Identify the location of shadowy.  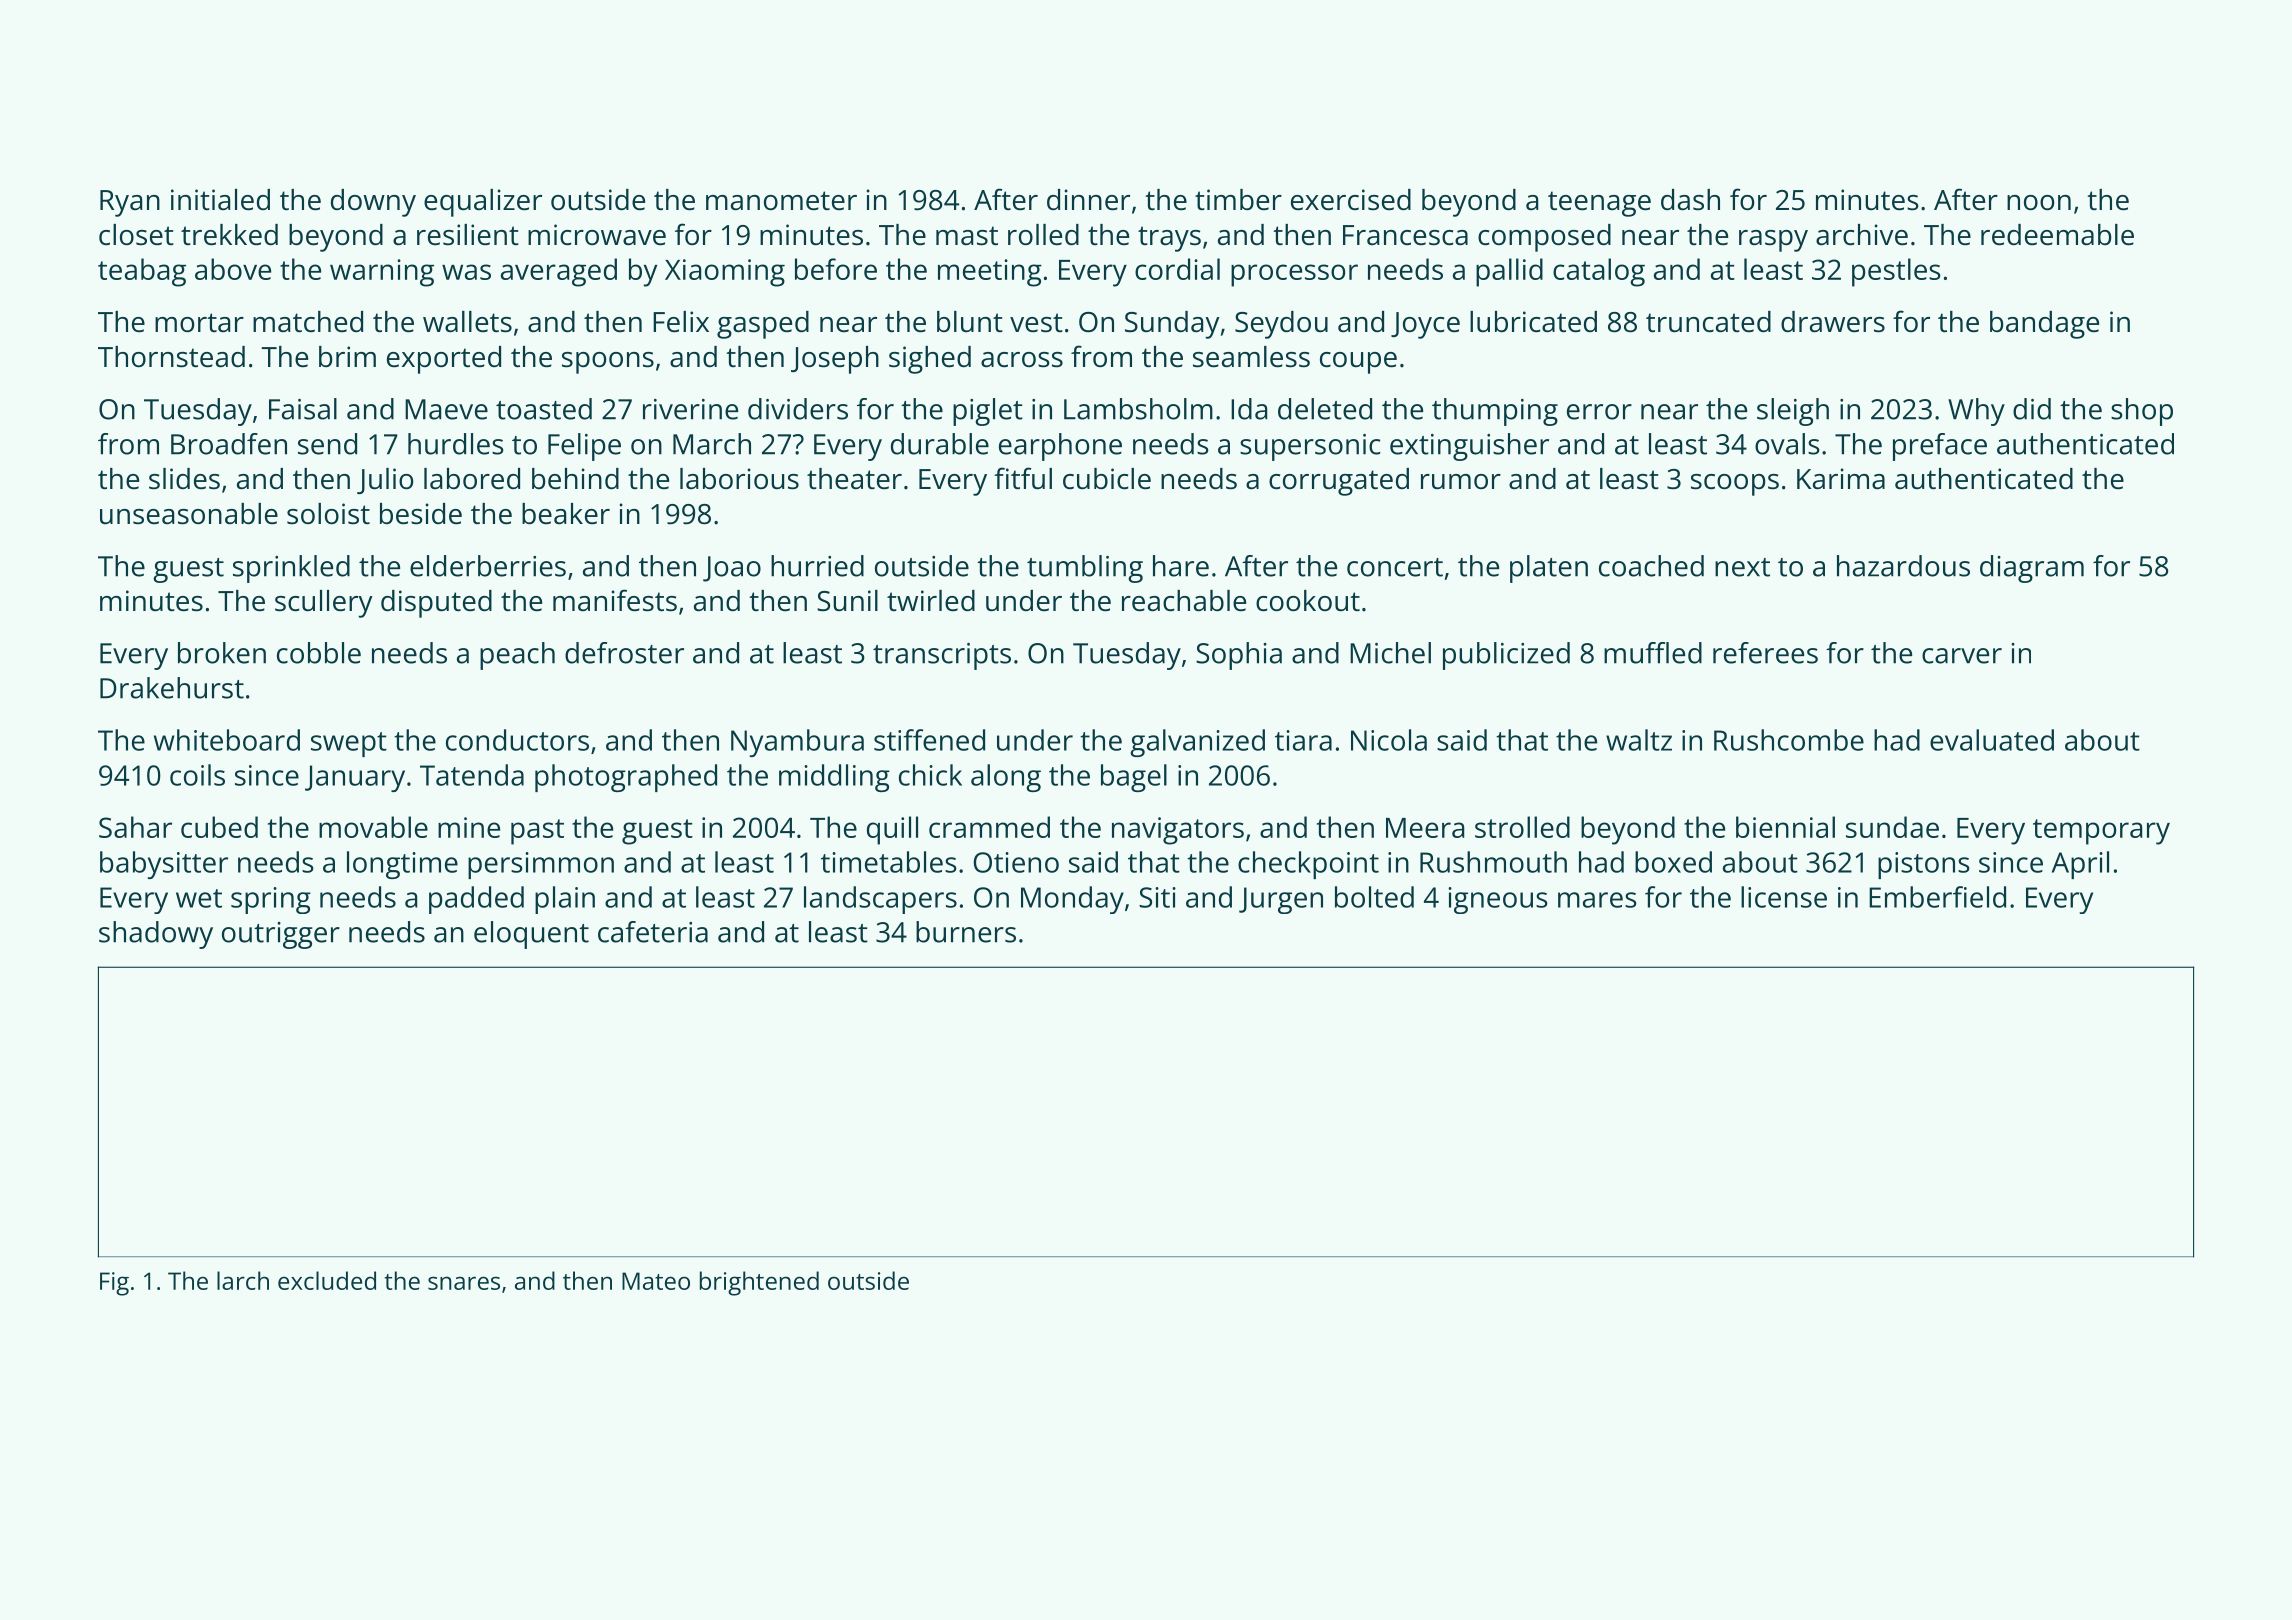
(156, 935).
